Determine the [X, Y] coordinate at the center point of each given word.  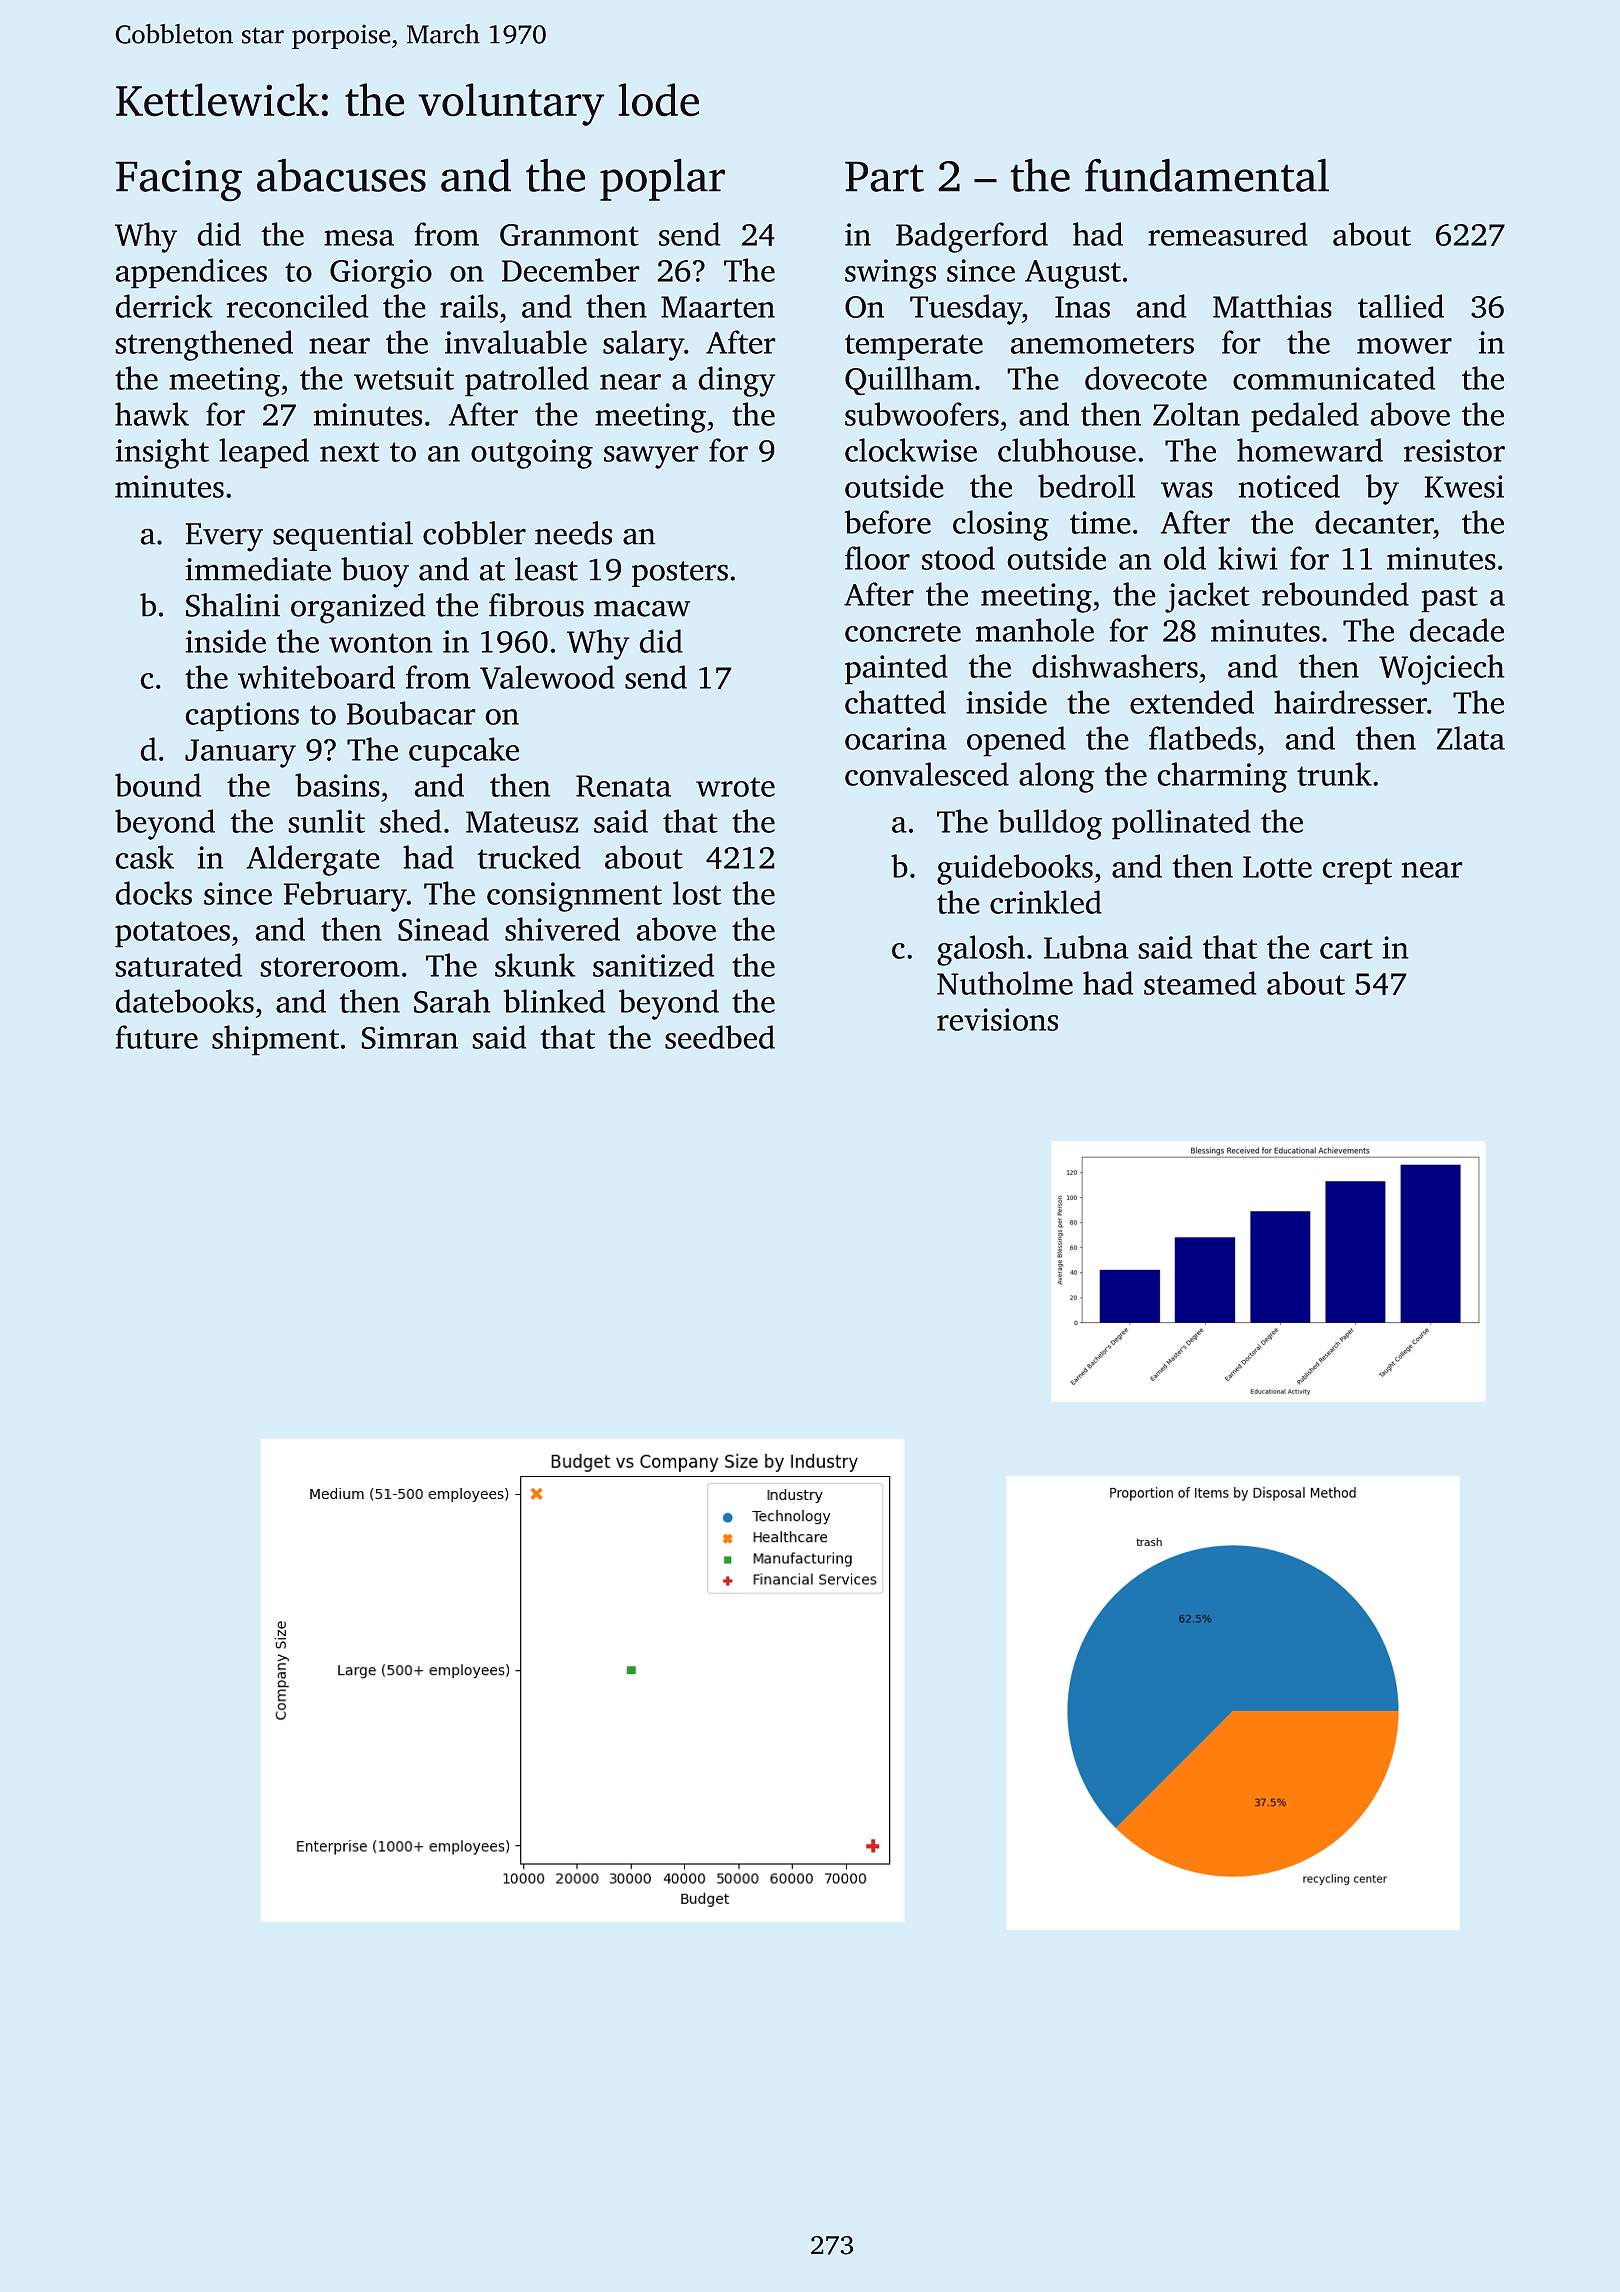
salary [644, 345]
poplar [662, 179]
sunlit [326, 821]
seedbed [720, 1037]
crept [1357, 871]
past [1449, 599]
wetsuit [404, 378]
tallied [1401, 306]
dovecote [1146, 378]
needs [573, 533]
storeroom [330, 967]
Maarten [718, 307]
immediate [258, 569]
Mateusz [522, 822]
